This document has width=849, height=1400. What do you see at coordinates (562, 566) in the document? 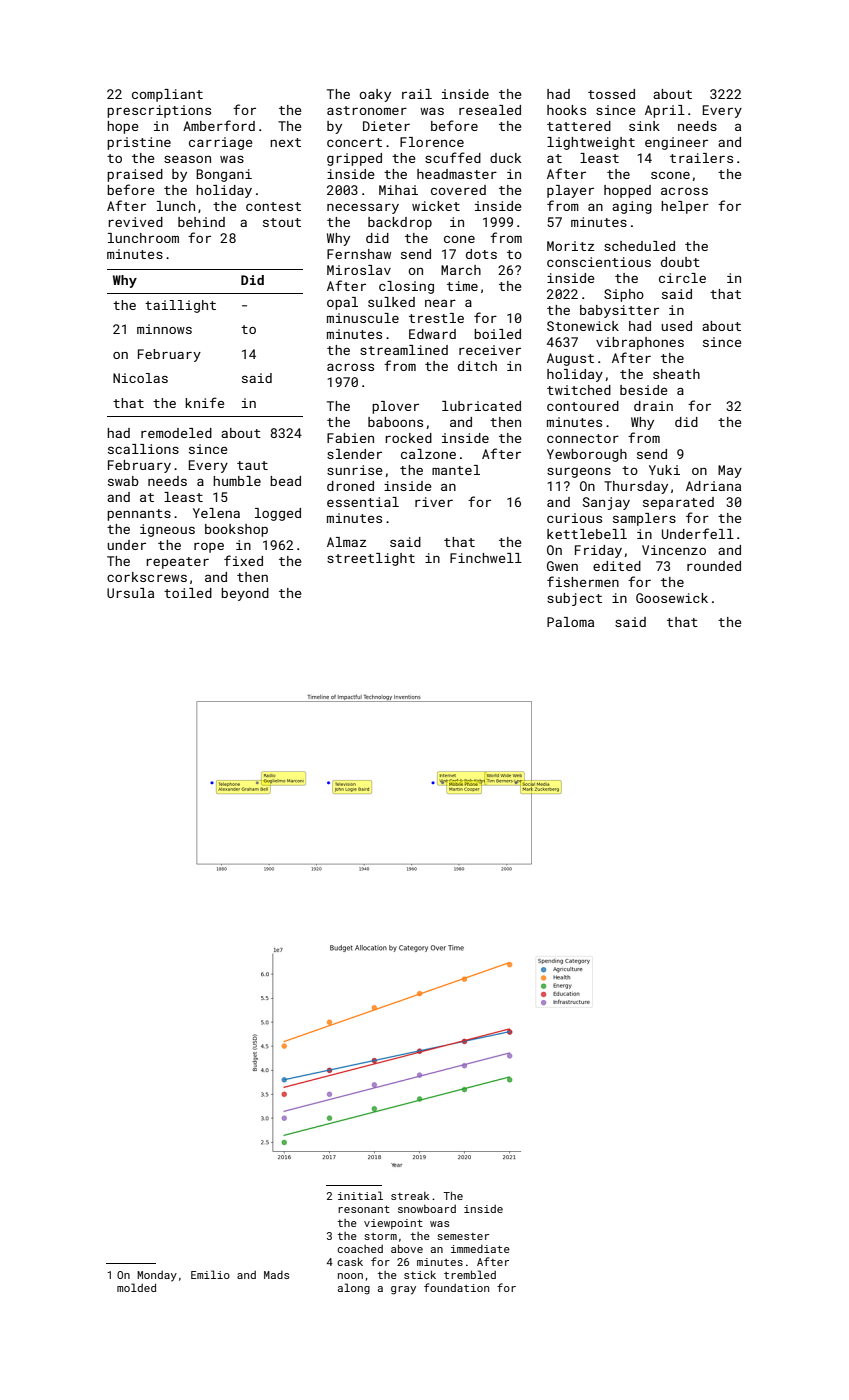
I see `Gwen` at bounding box center [562, 566].
